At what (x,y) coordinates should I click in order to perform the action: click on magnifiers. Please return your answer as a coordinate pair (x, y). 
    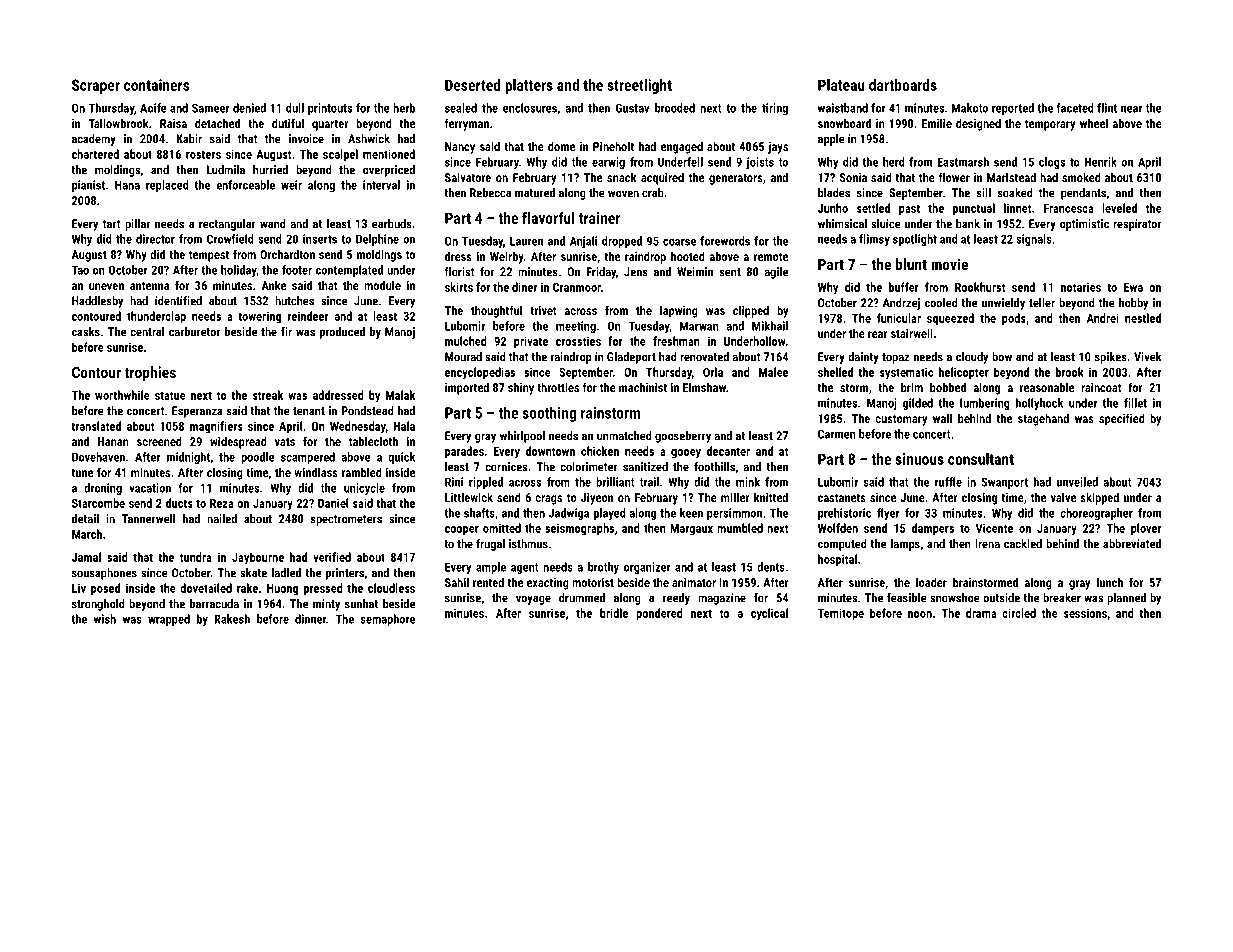
    Looking at the image, I should click on (216, 427).
